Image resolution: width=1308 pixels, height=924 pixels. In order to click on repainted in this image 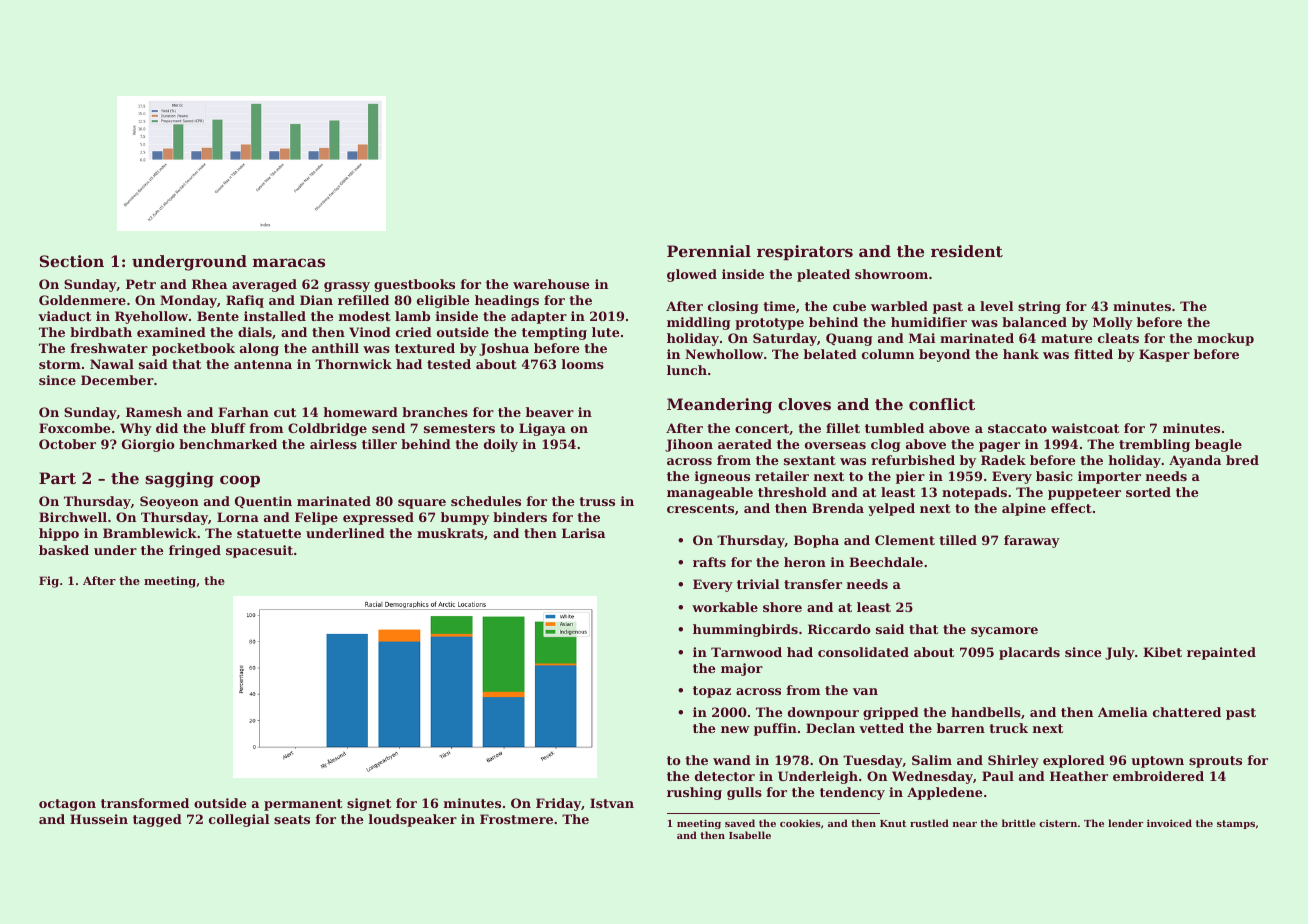, I will do `click(1221, 653)`.
